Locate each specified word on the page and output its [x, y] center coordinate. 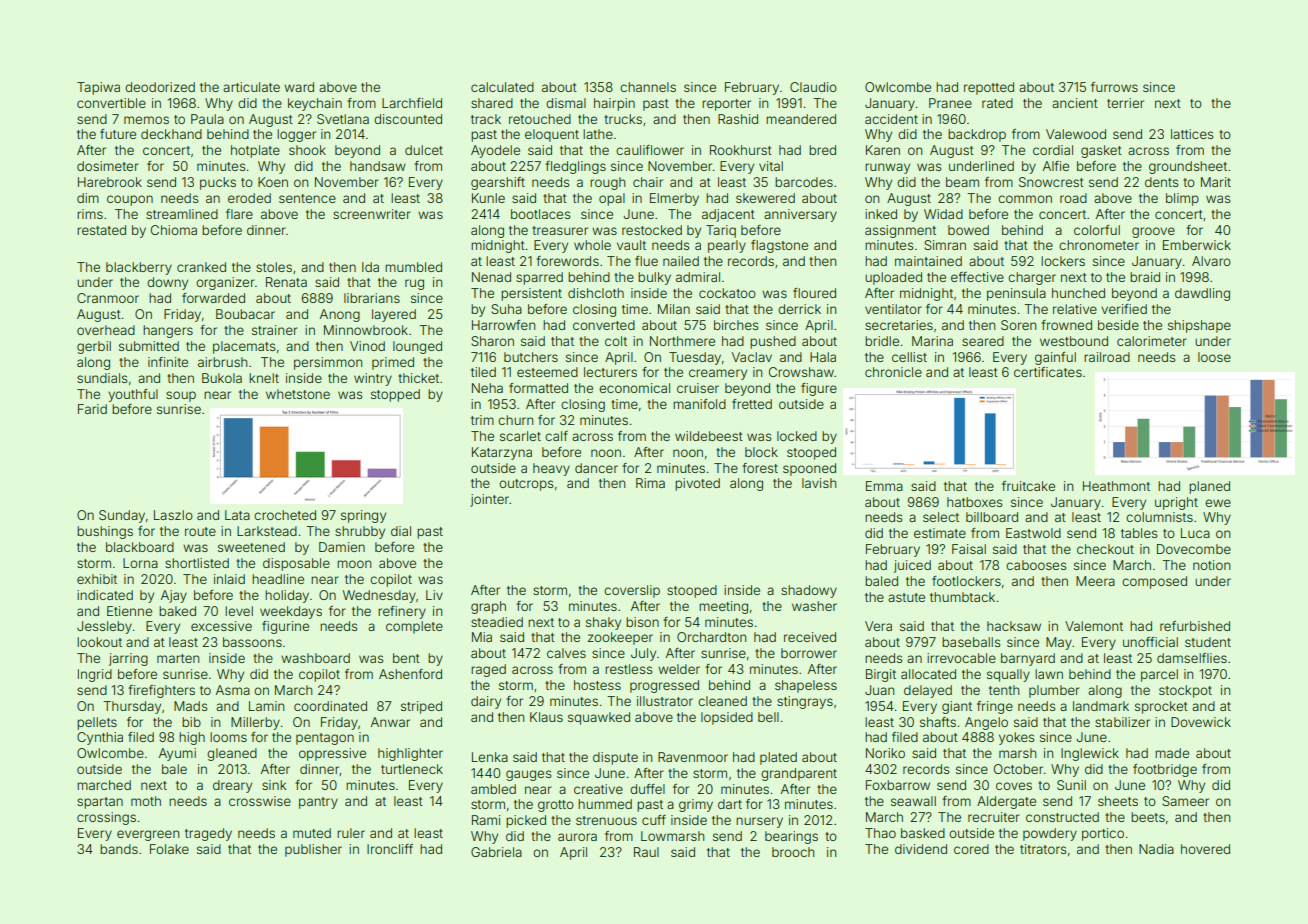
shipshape [1199, 326]
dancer [596, 468]
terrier [1125, 103]
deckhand [171, 134]
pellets [97, 723]
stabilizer [1122, 722]
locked [797, 436]
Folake [169, 849]
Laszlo [173, 515]
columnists [1159, 517]
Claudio [813, 87]
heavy [551, 469]
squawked [599, 718]
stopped [395, 395]
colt [616, 341]
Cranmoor [108, 298]
